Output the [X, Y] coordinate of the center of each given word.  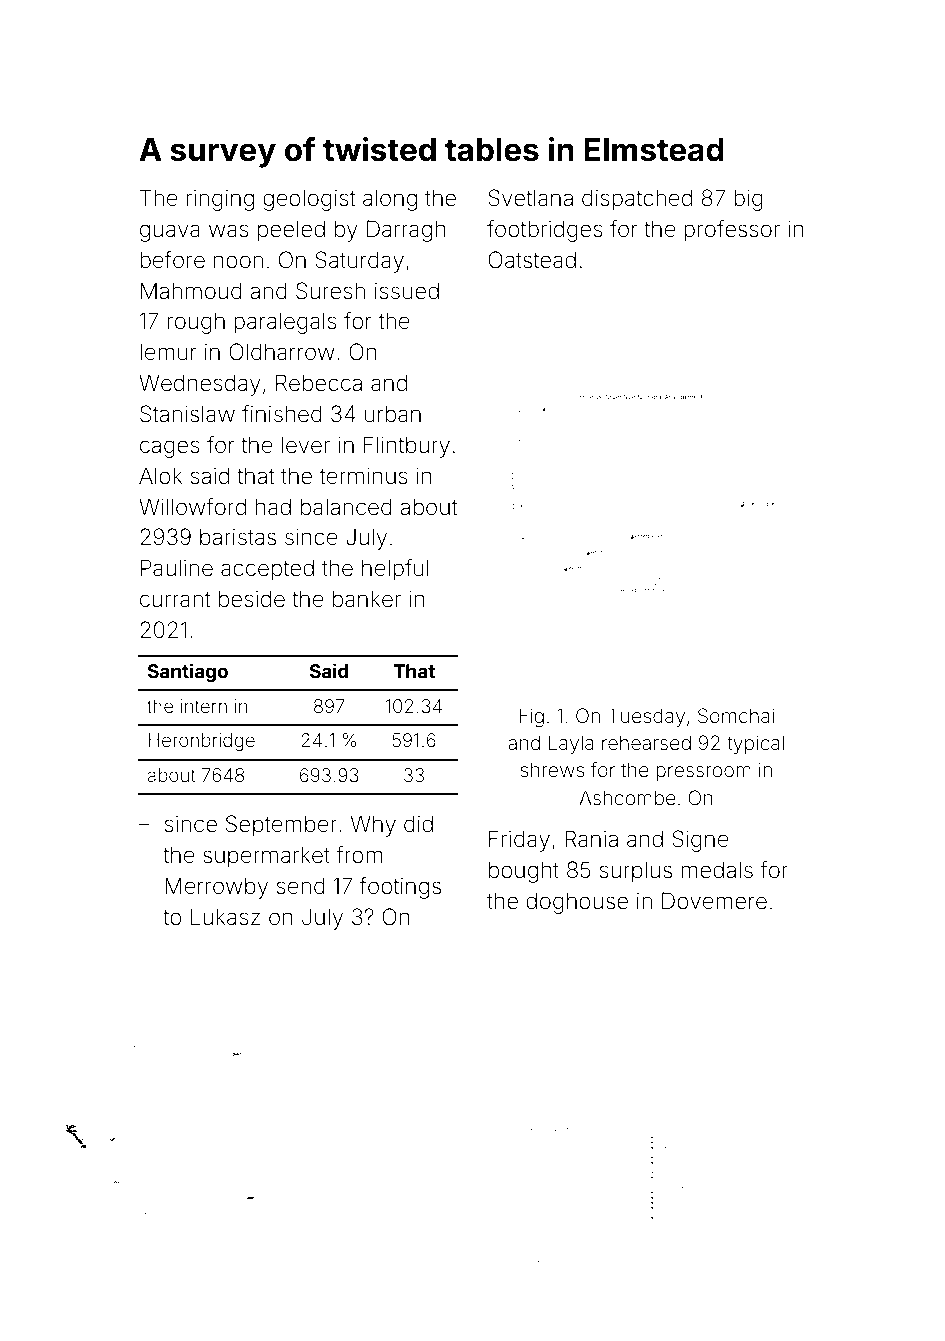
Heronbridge [202, 742]
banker [367, 599]
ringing [220, 200]
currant [175, 600]
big [748, 200]
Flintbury [407, 447]
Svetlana [530, 198]
